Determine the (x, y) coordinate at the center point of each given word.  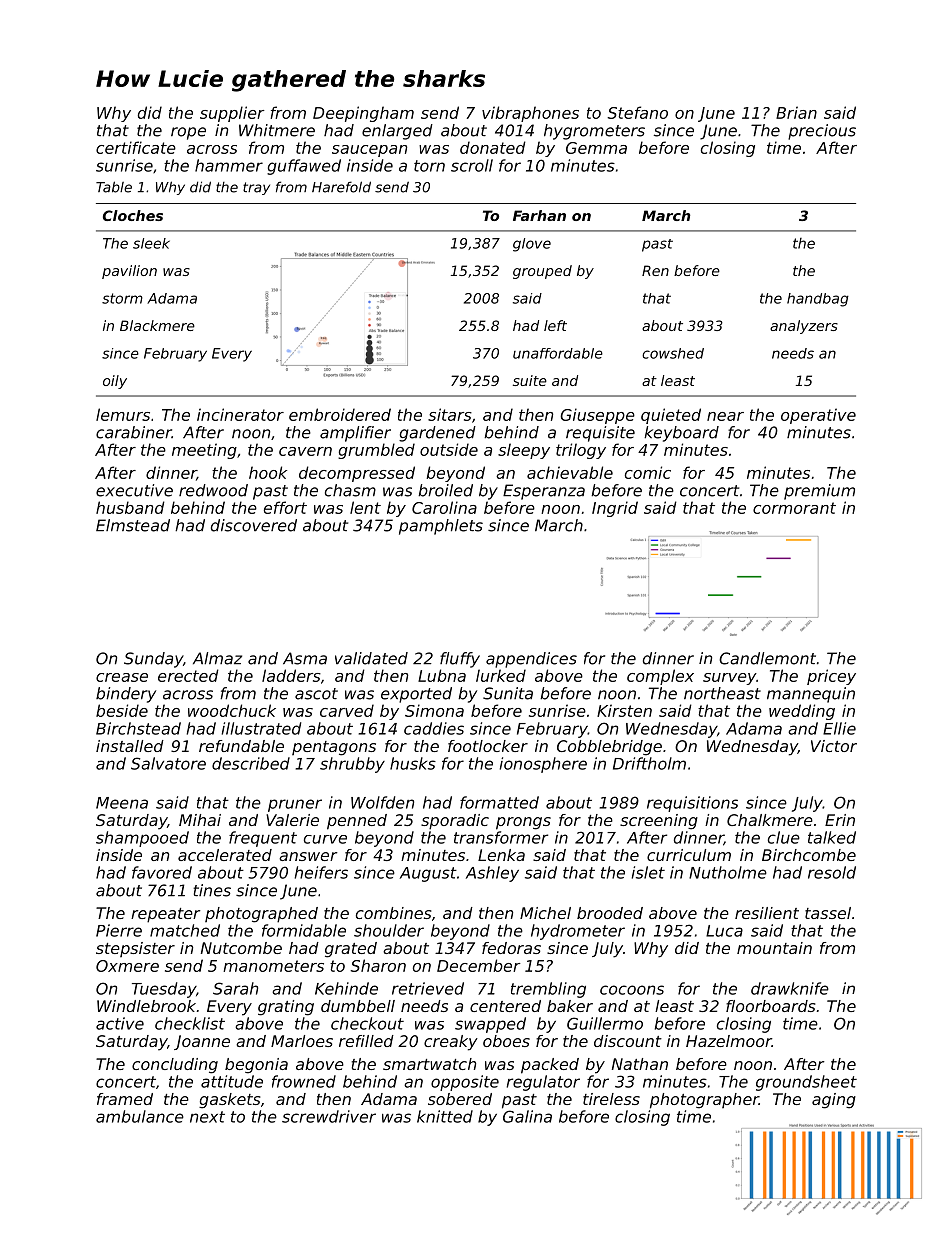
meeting (204, 451)
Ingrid (615, 509)
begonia (256, 1066)
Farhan (539, 215)
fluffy (460, 660)
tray (256, 188)
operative (818, 416)
